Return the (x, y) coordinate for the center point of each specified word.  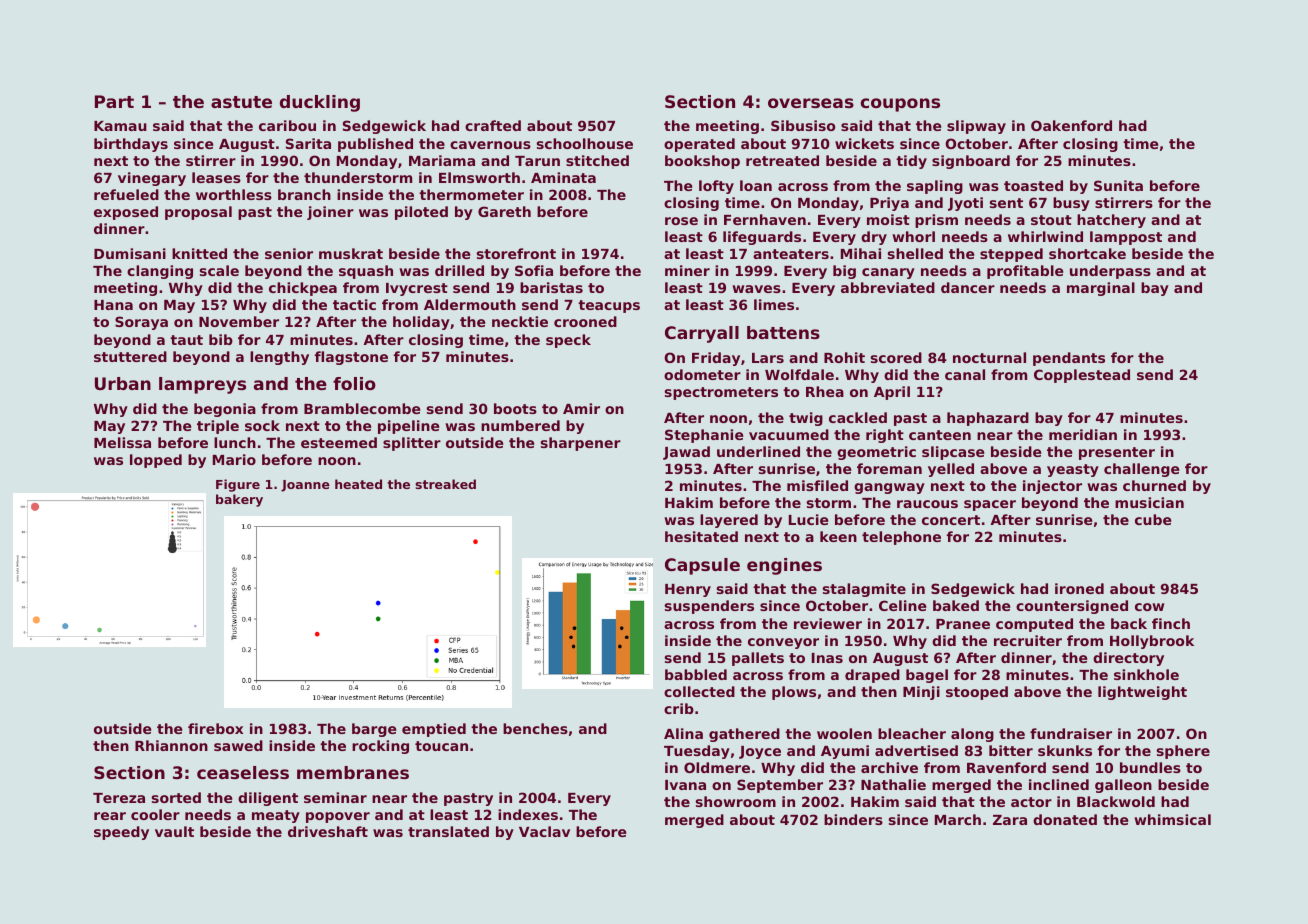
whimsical (1172, 819)
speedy (121, 833)
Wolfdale (799, 374)
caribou (287, 125)
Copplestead (1082, 376)
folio (354, 383)
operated (699, 145)
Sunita (1118, 185)
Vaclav (544, 831)
